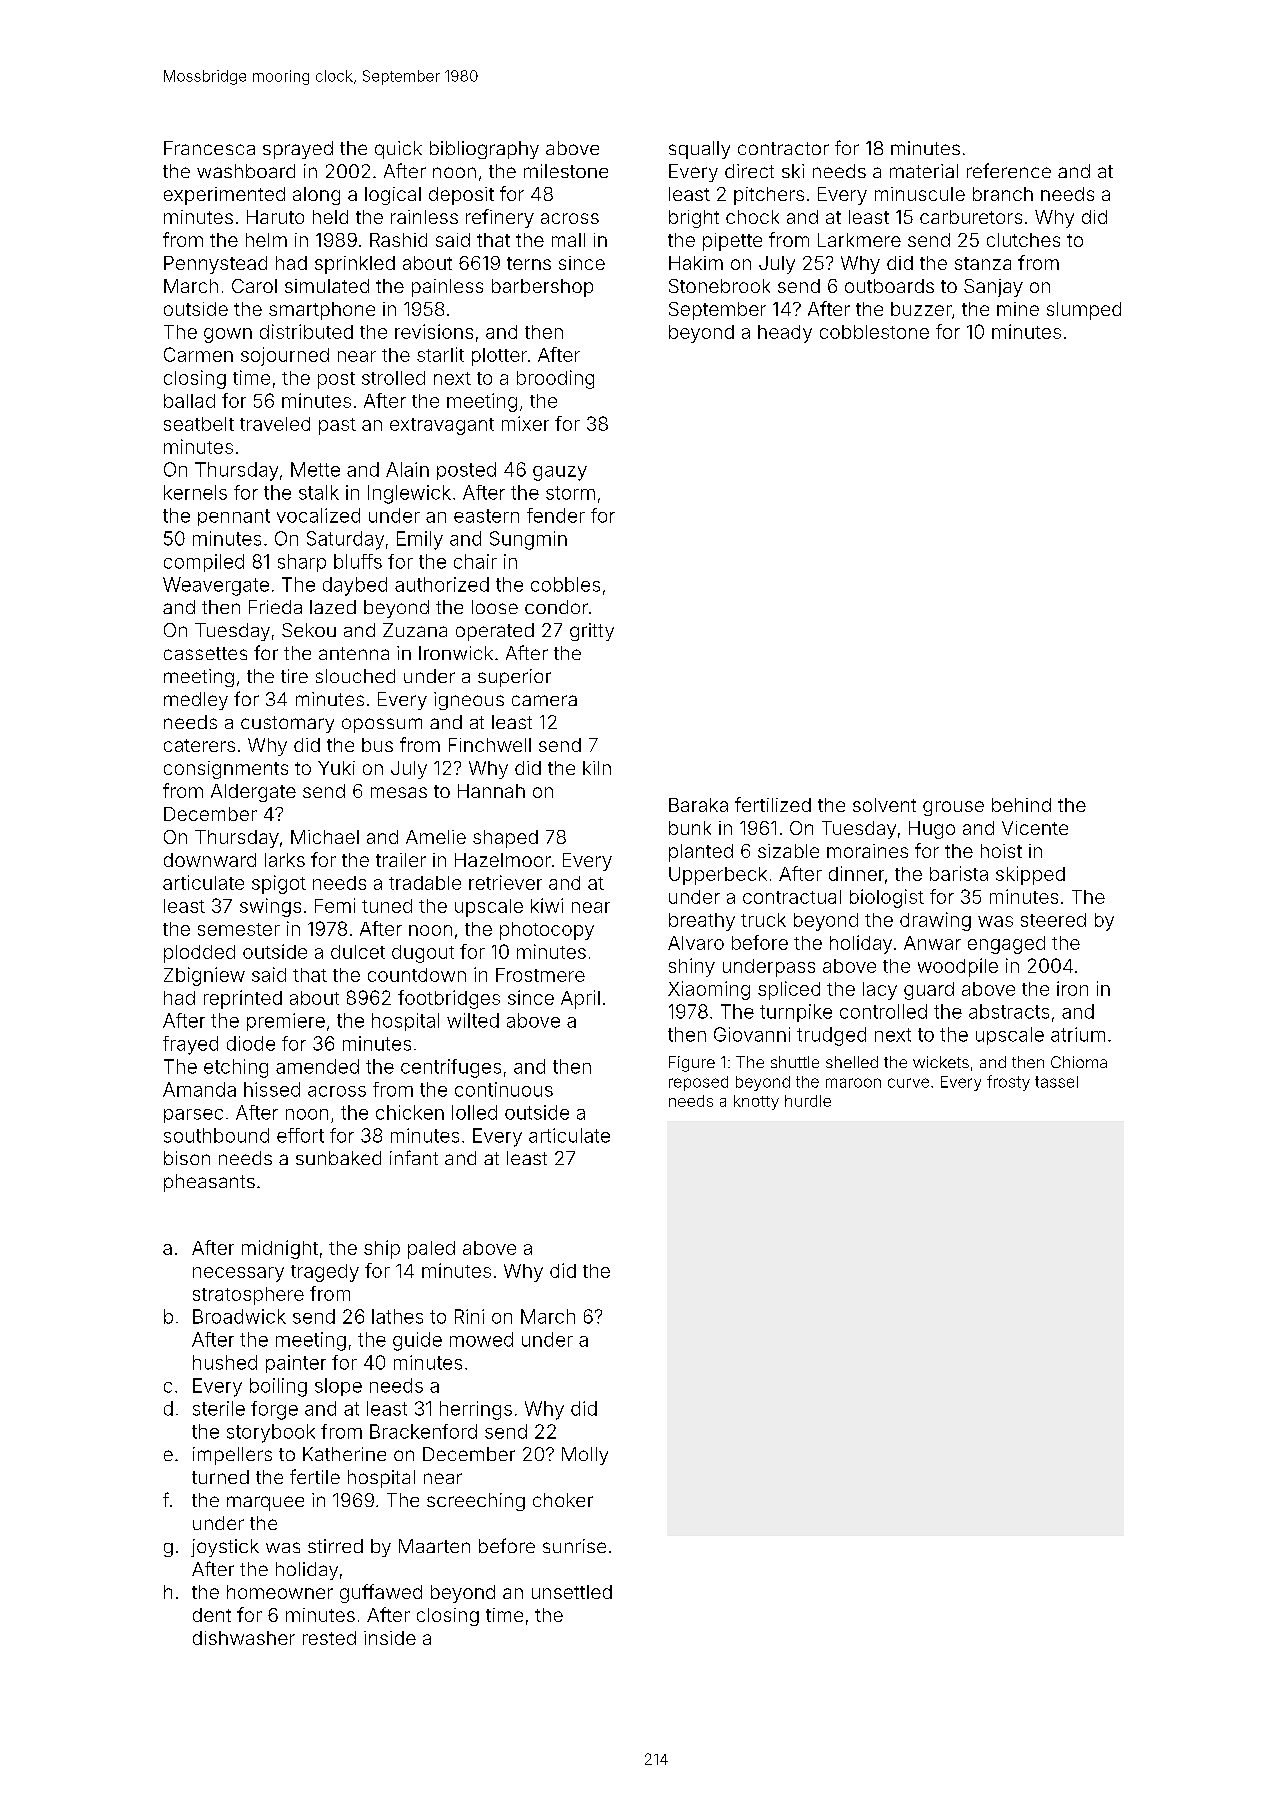  I want to click on contractual, so click(792, 897).
